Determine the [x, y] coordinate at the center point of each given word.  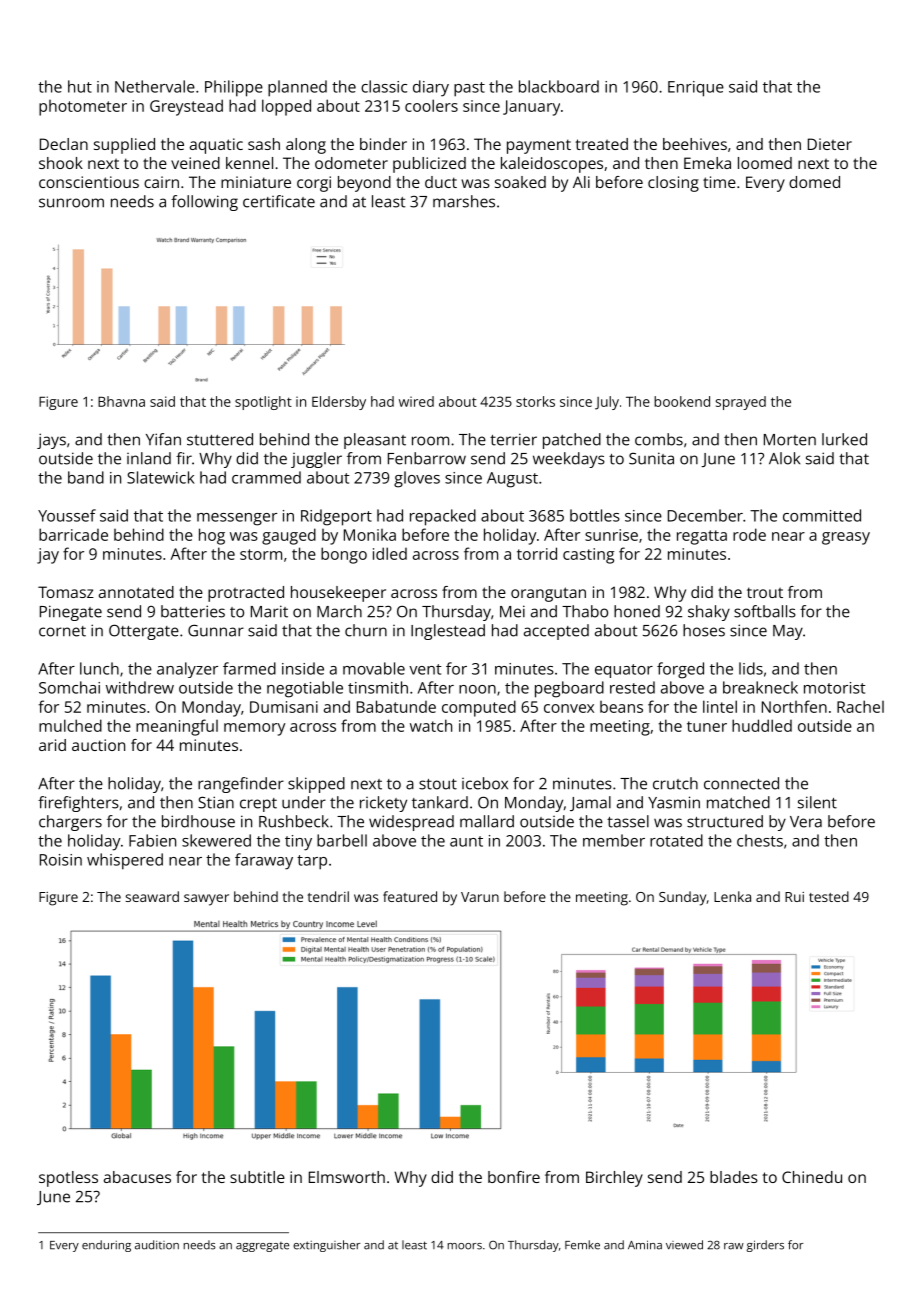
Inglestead [448, 632]
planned [297, 88]
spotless [68, 1179]
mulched [70, 725]
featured [410, 896]
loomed [765, 163]
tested [829, 896]
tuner [707, 726]
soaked [520, 182]
